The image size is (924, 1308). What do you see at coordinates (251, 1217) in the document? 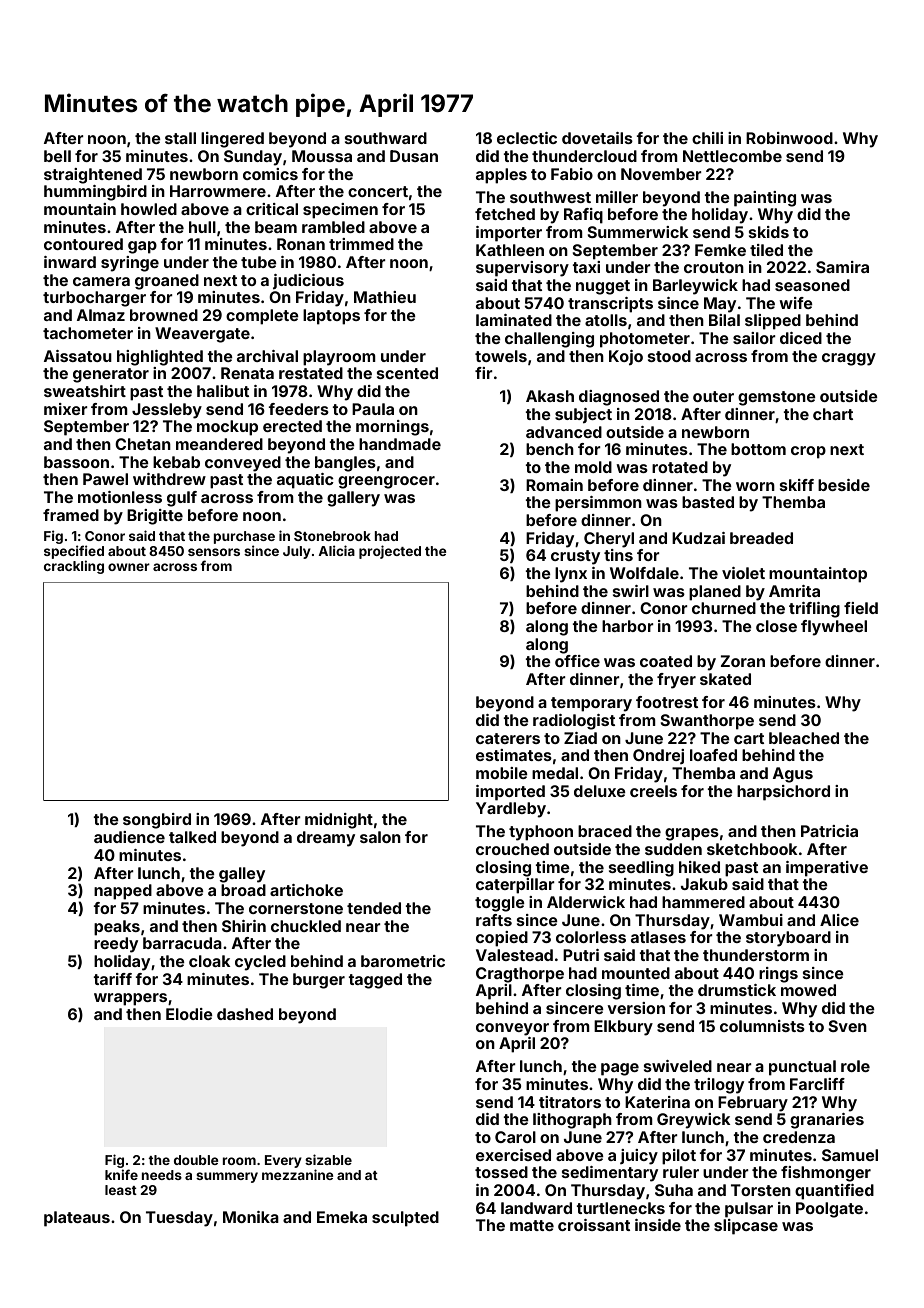
I see `Monika` at bounding box center [251, 1217].
